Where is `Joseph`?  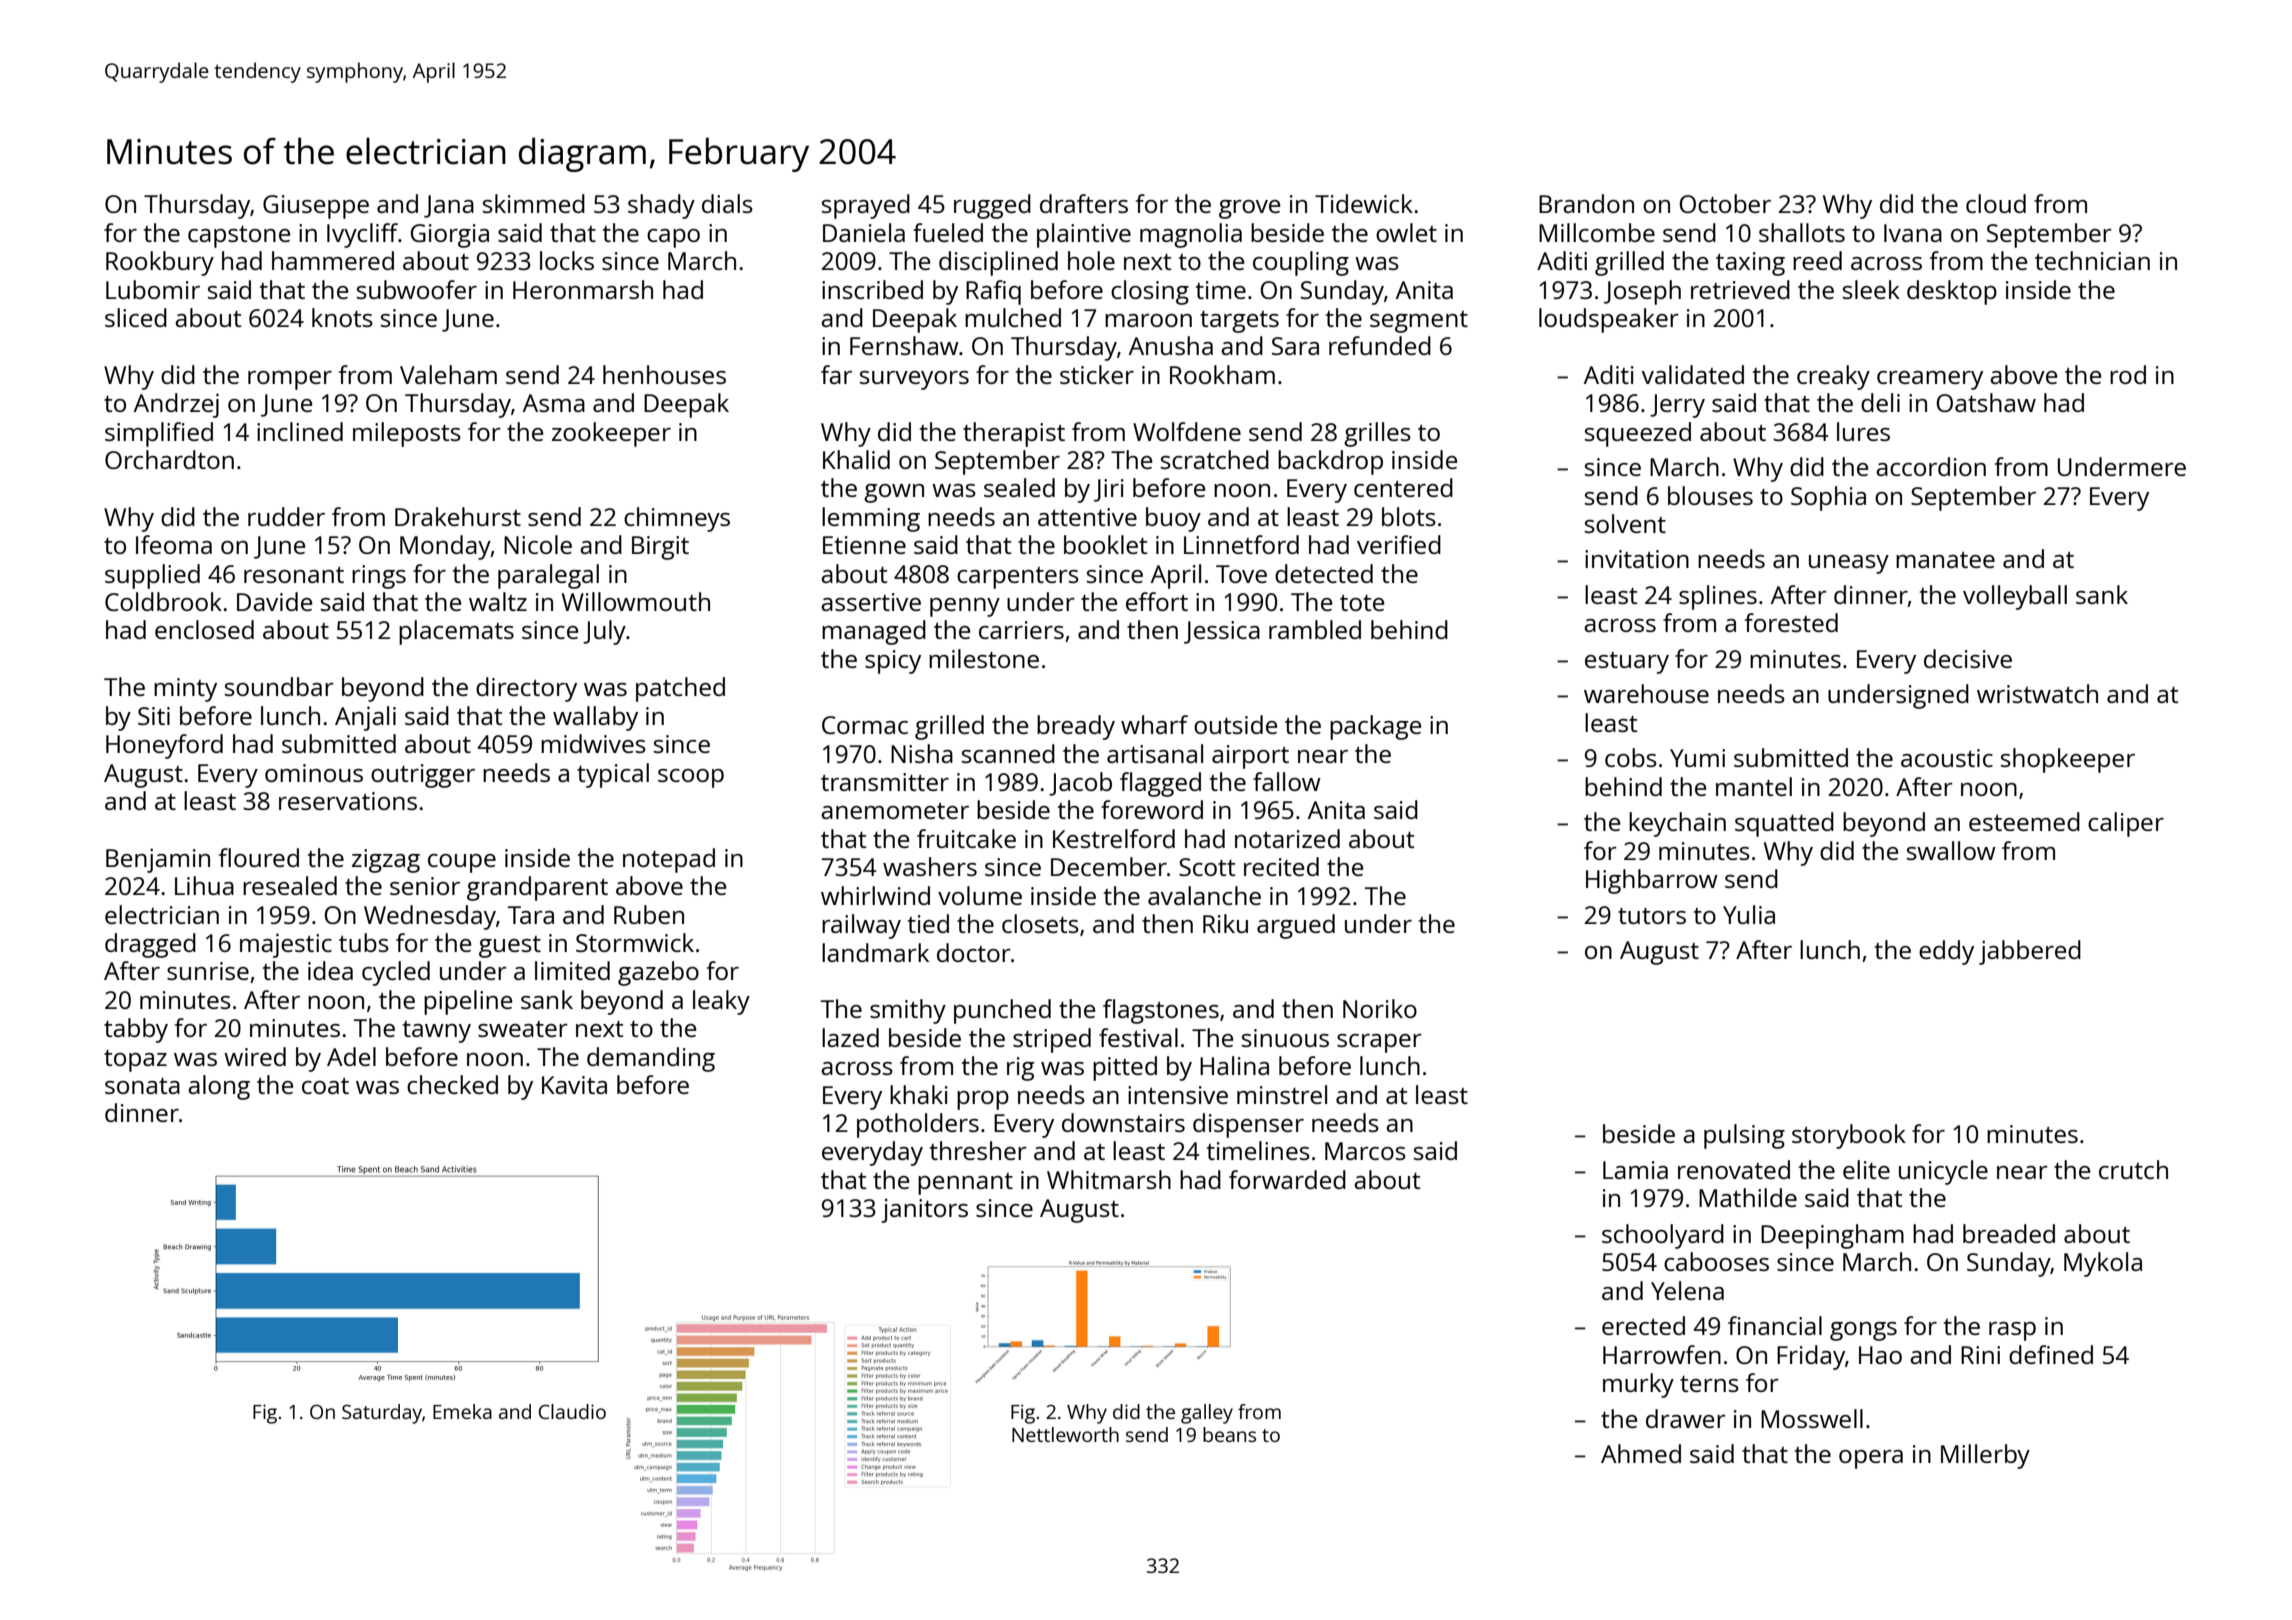 Joseph is located at coordinates (1642, 292).
